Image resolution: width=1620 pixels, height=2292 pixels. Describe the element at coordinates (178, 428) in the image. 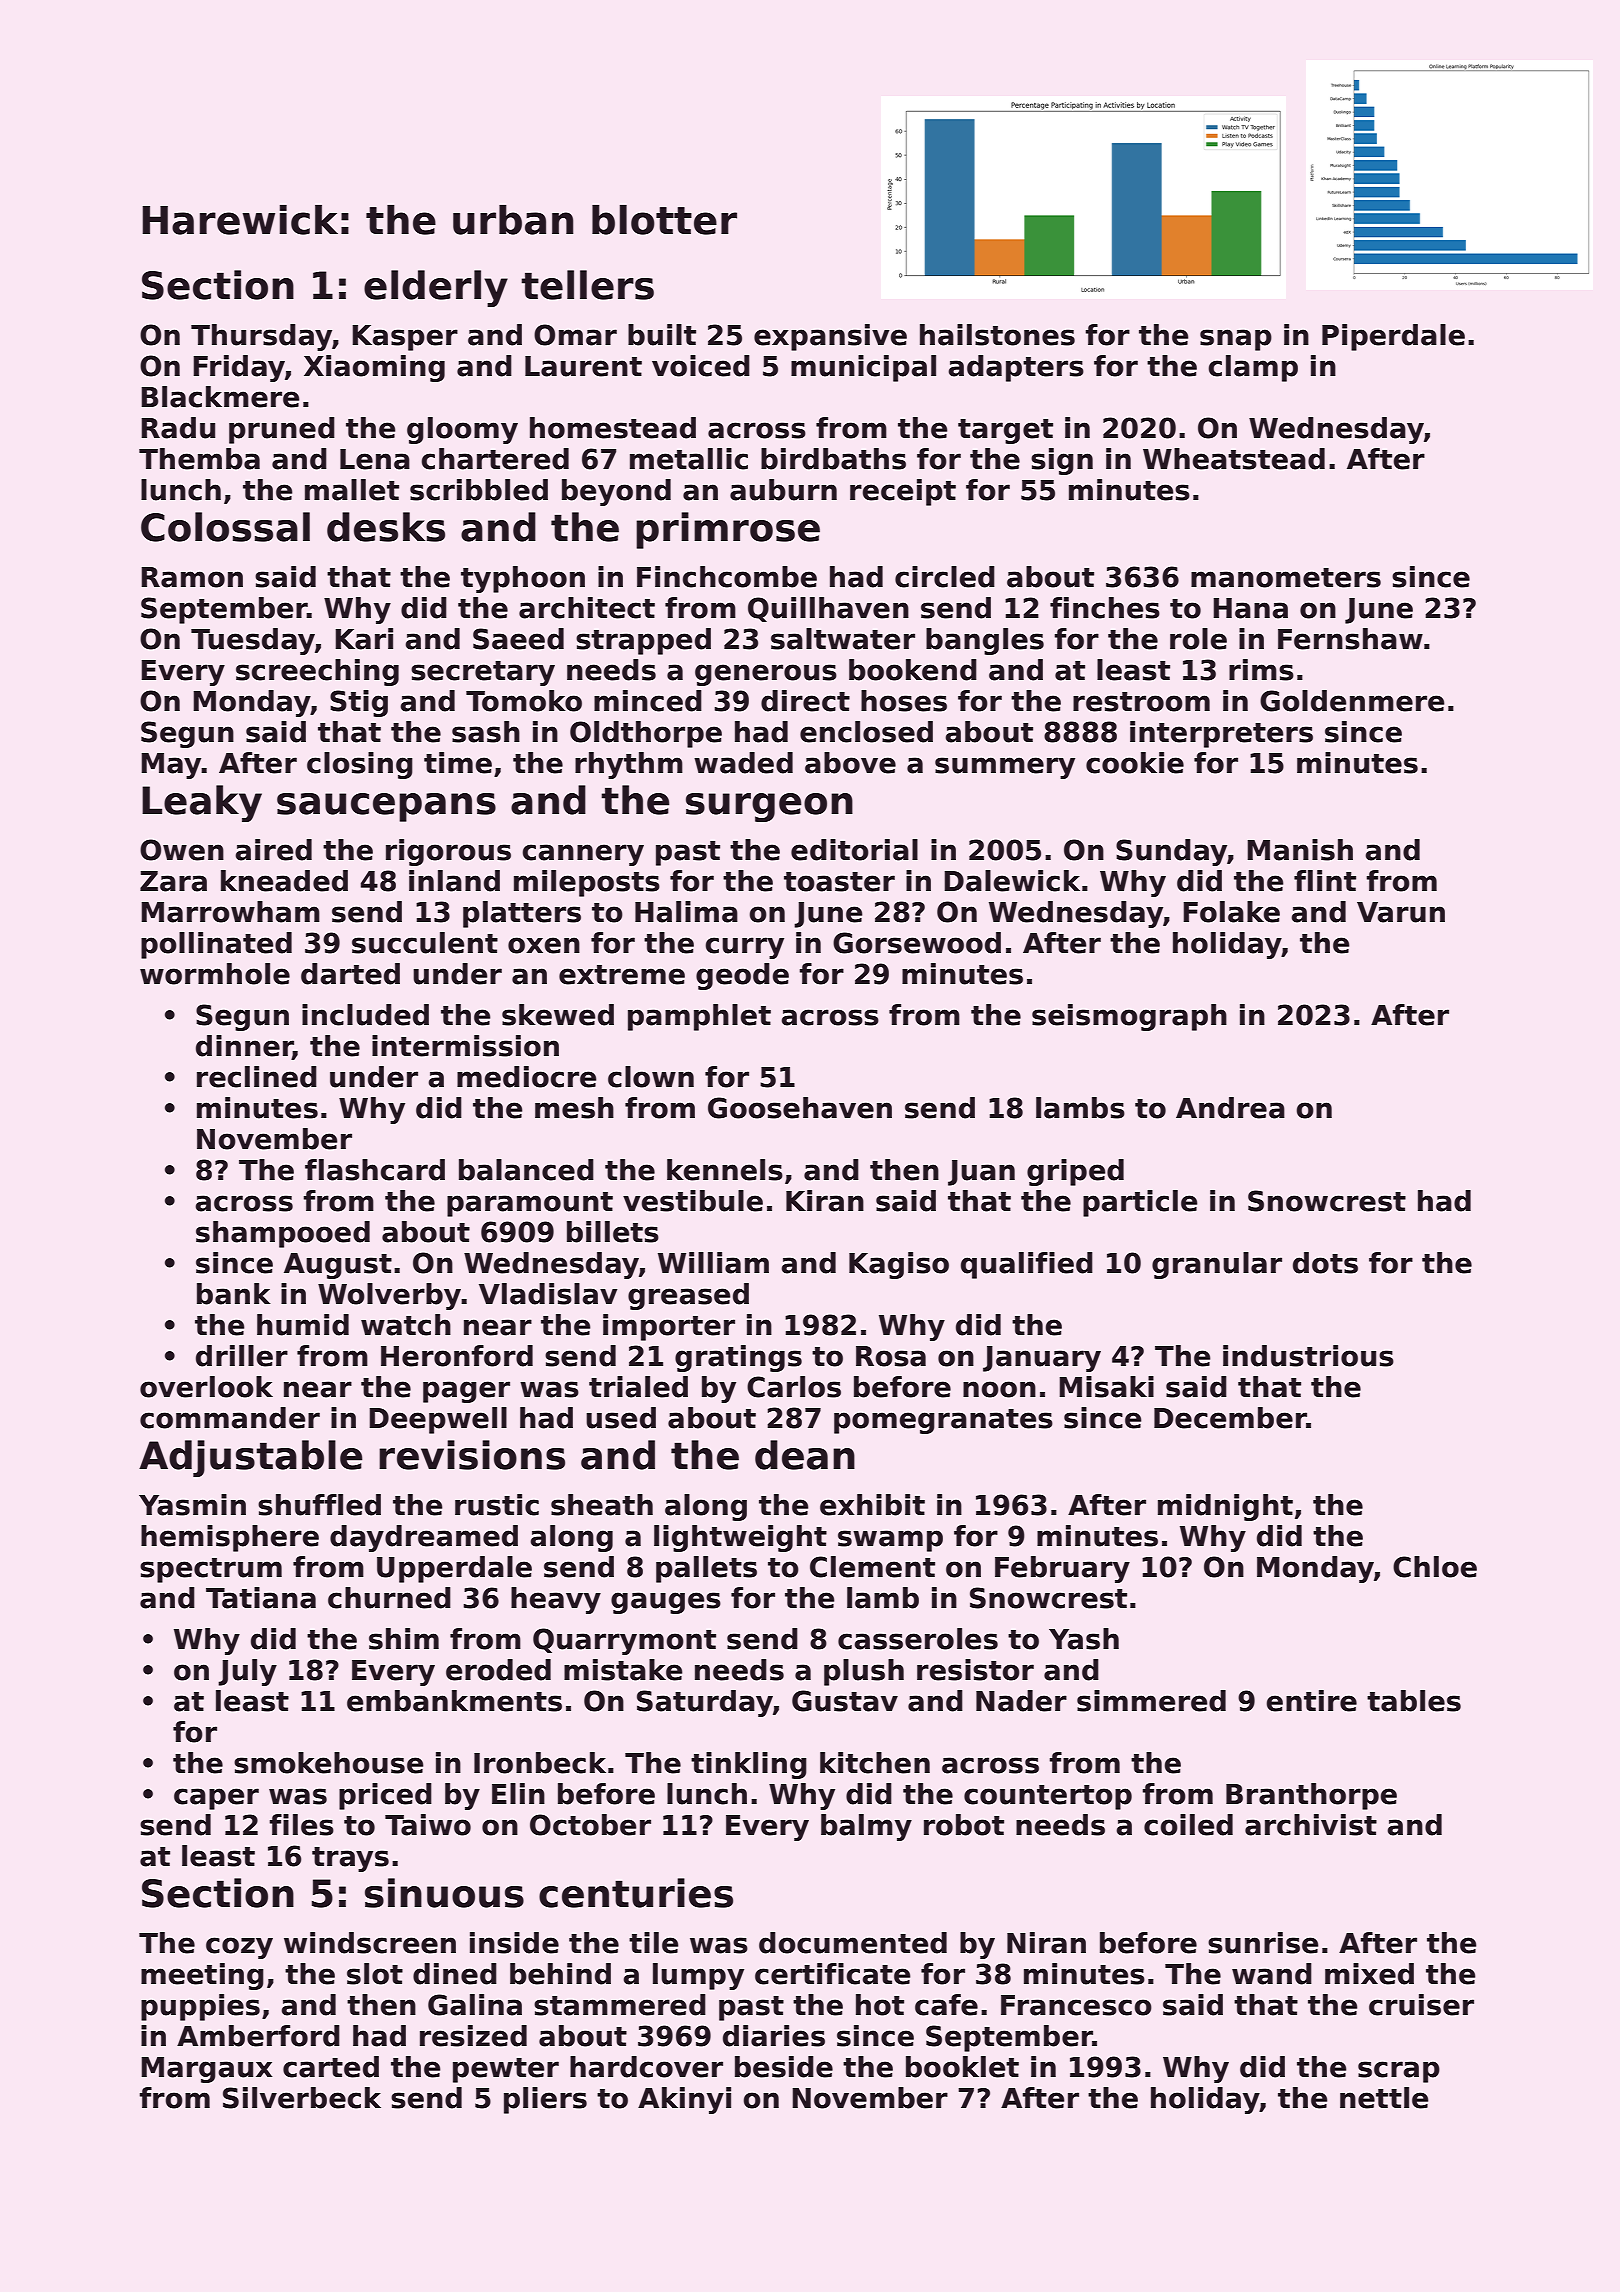

I see `Radu` at that location.
